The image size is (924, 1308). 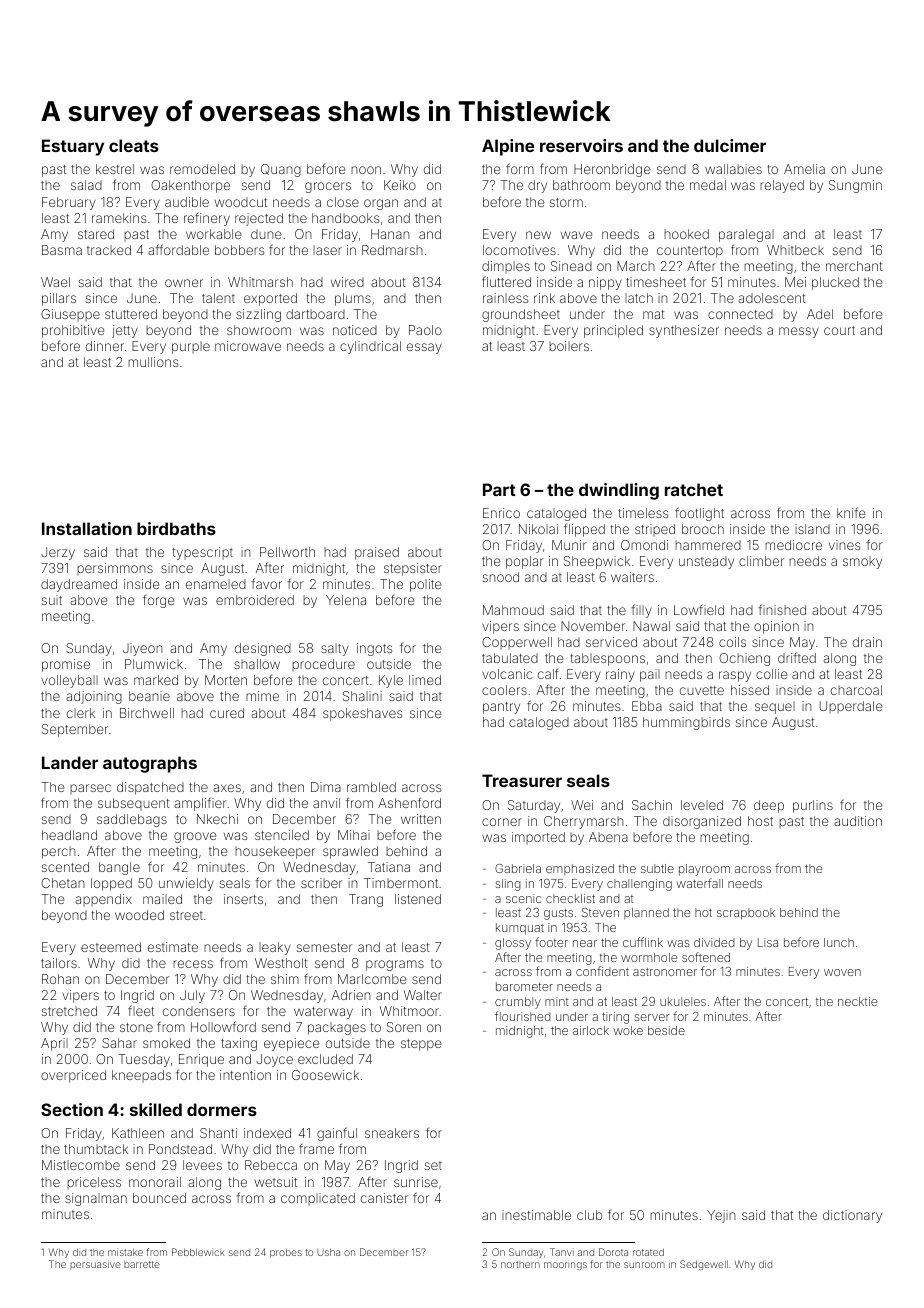 What do you see at coordinates (176, 528) in the screenshot?
I see `birdbaths` at bounding box center [176, 528].
